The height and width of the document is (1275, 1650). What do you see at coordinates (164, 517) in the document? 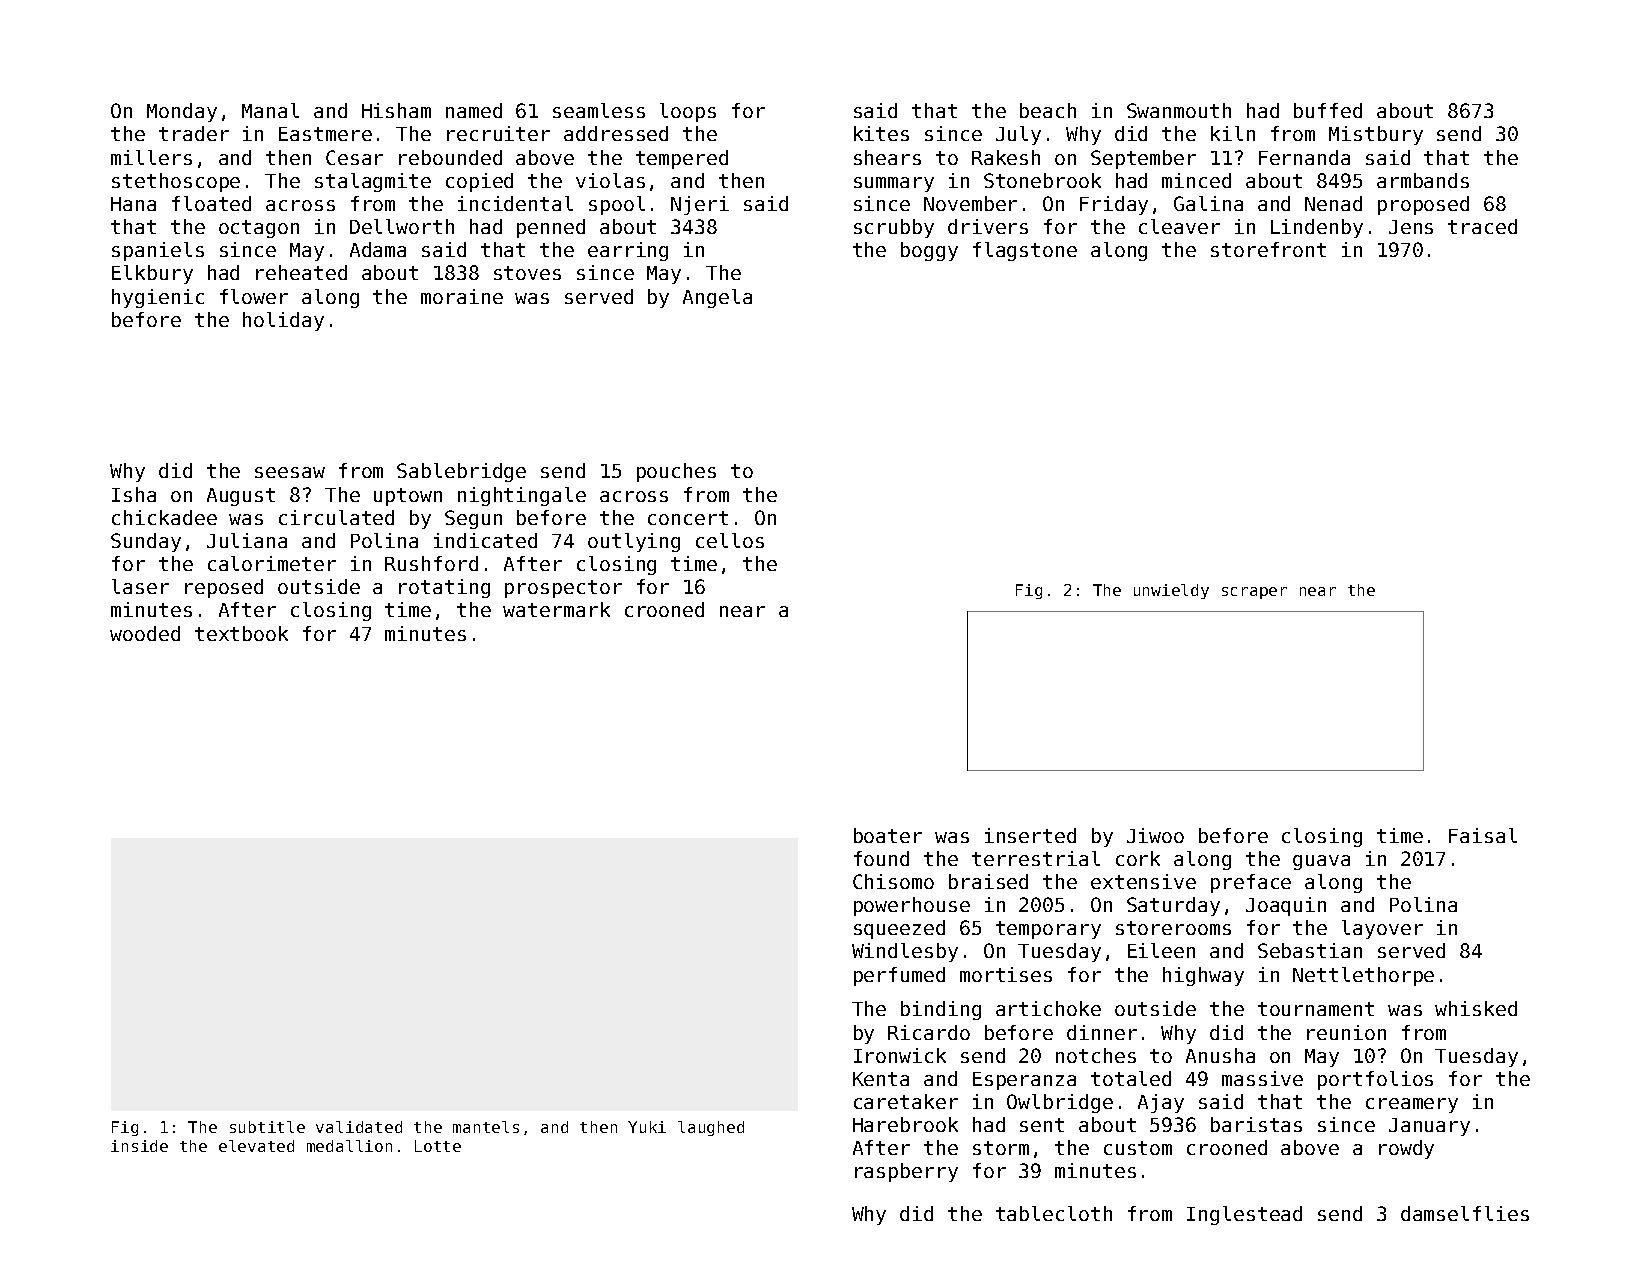
I see `chickadee` at bounding box center [164, 517].
